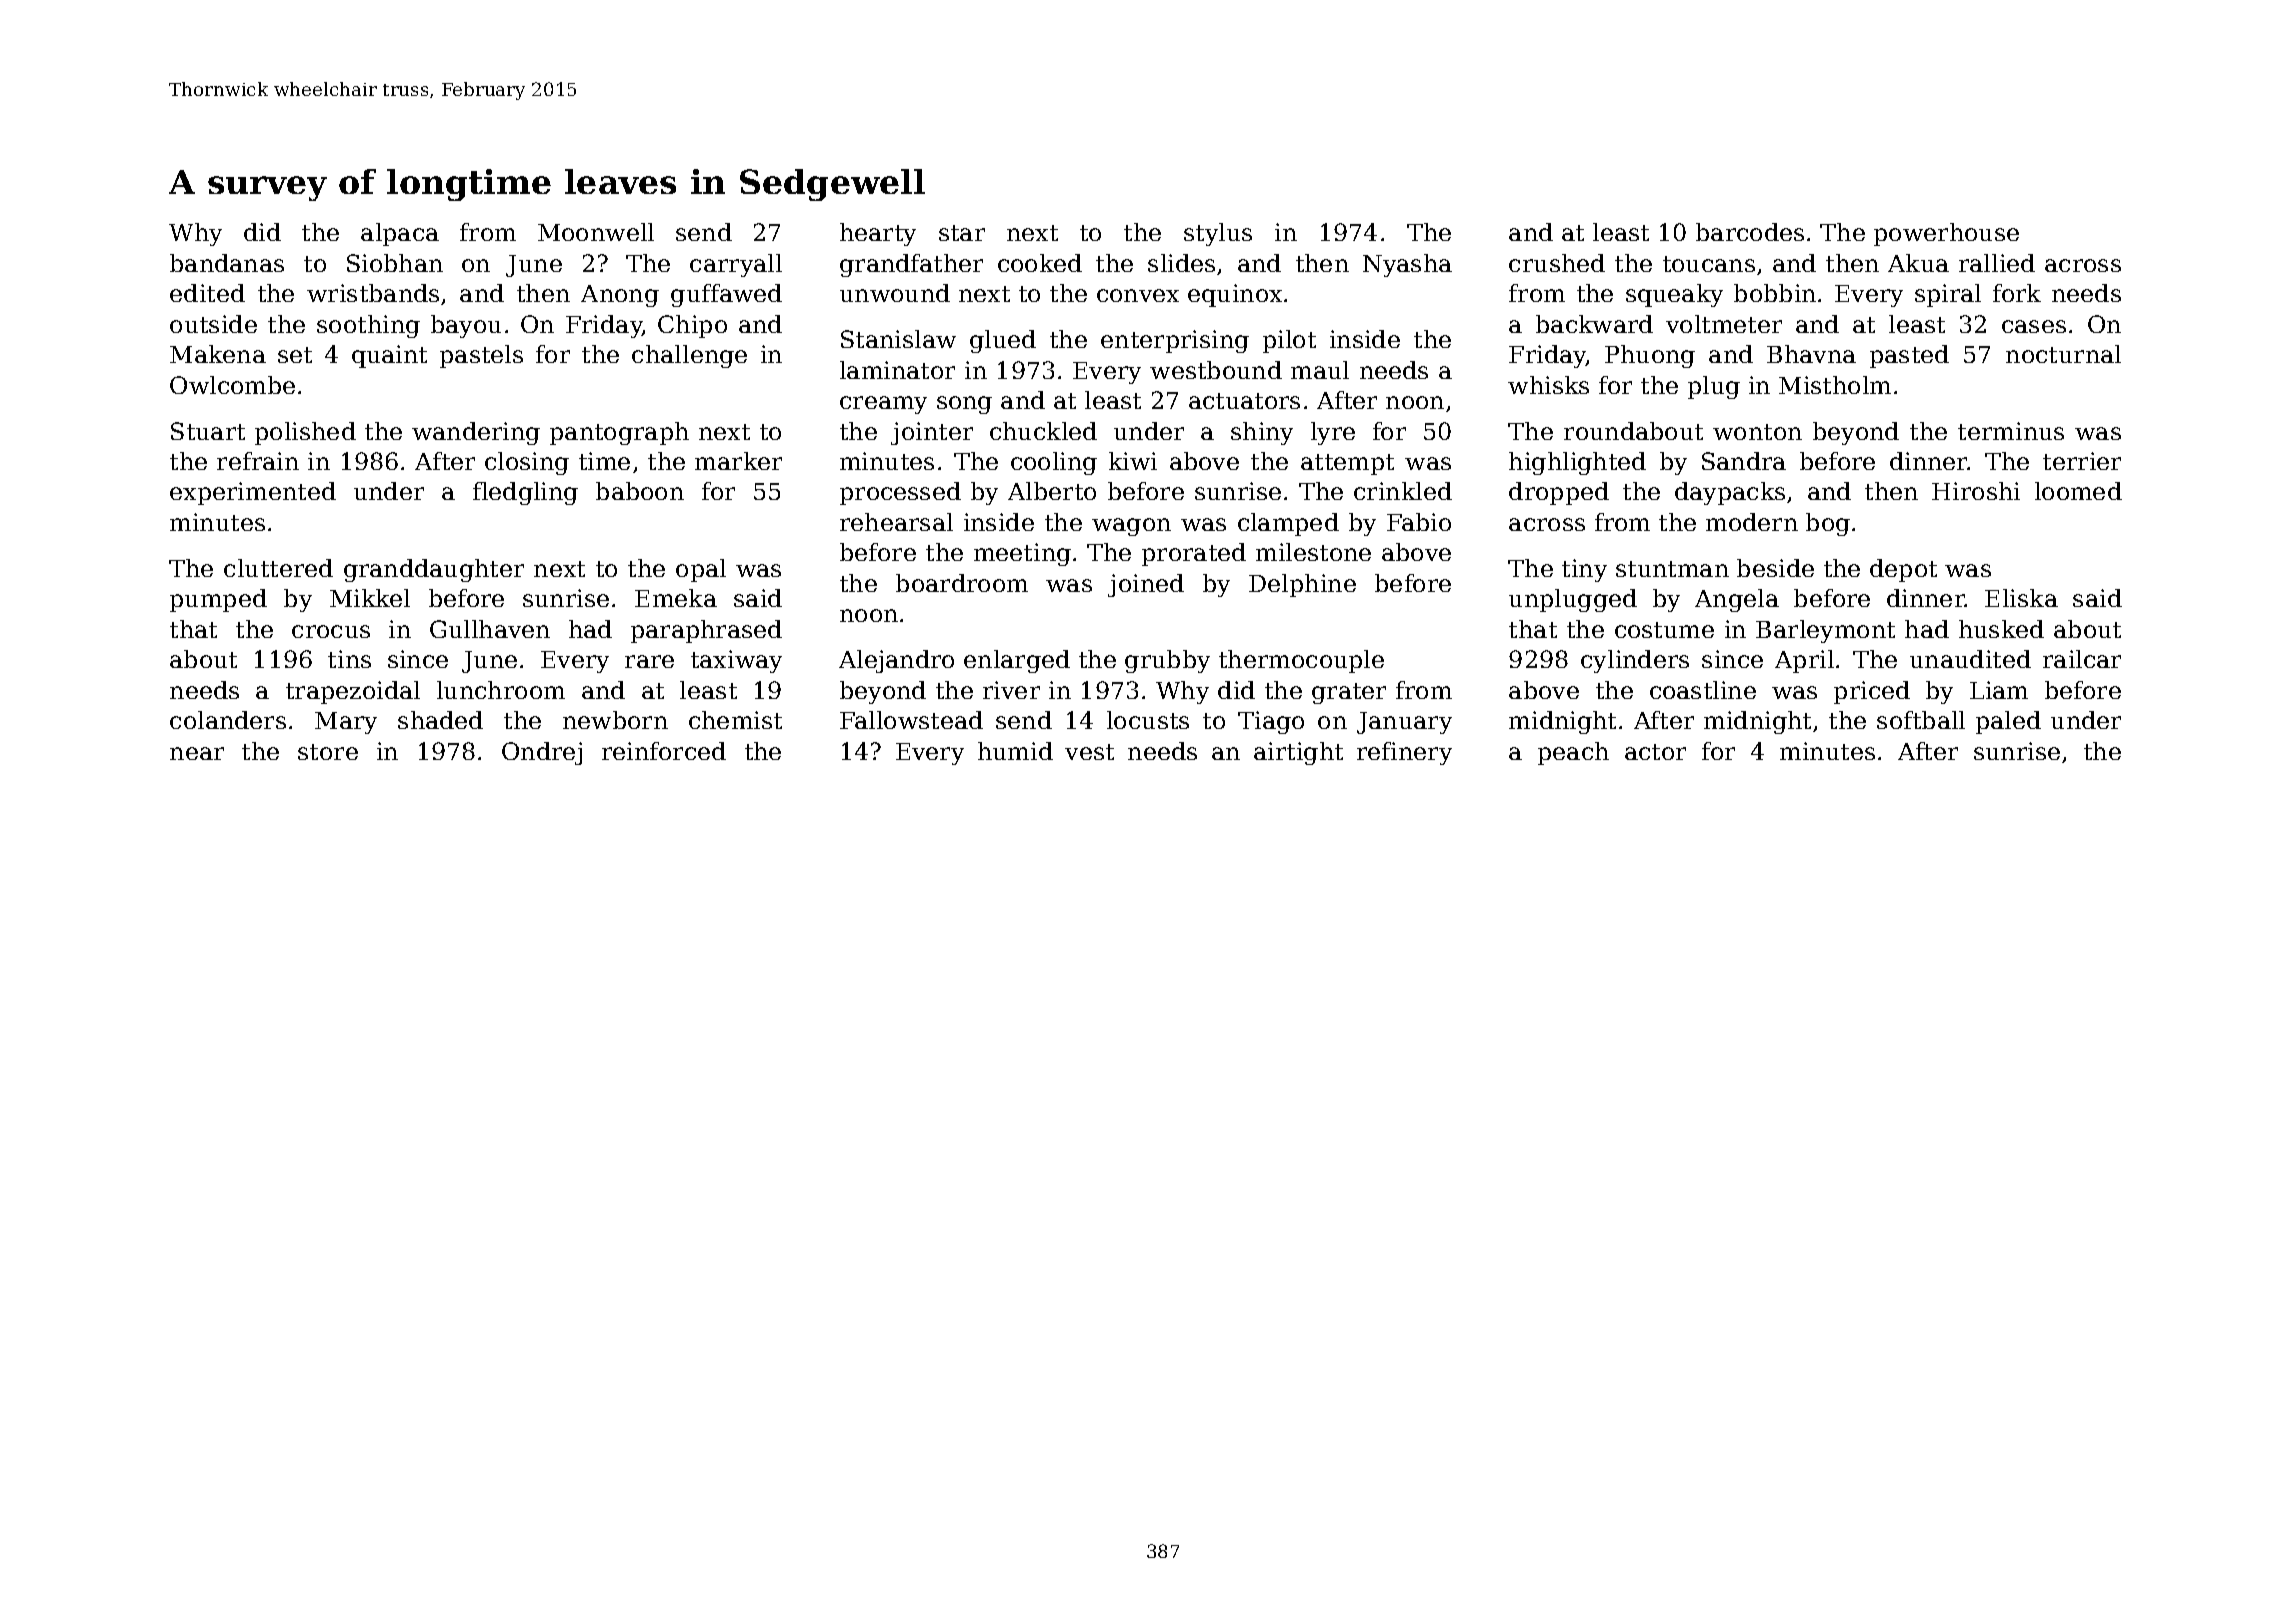  Describe the element at coordinates (1918, 263) in the image. I see `Akua` at that location.
